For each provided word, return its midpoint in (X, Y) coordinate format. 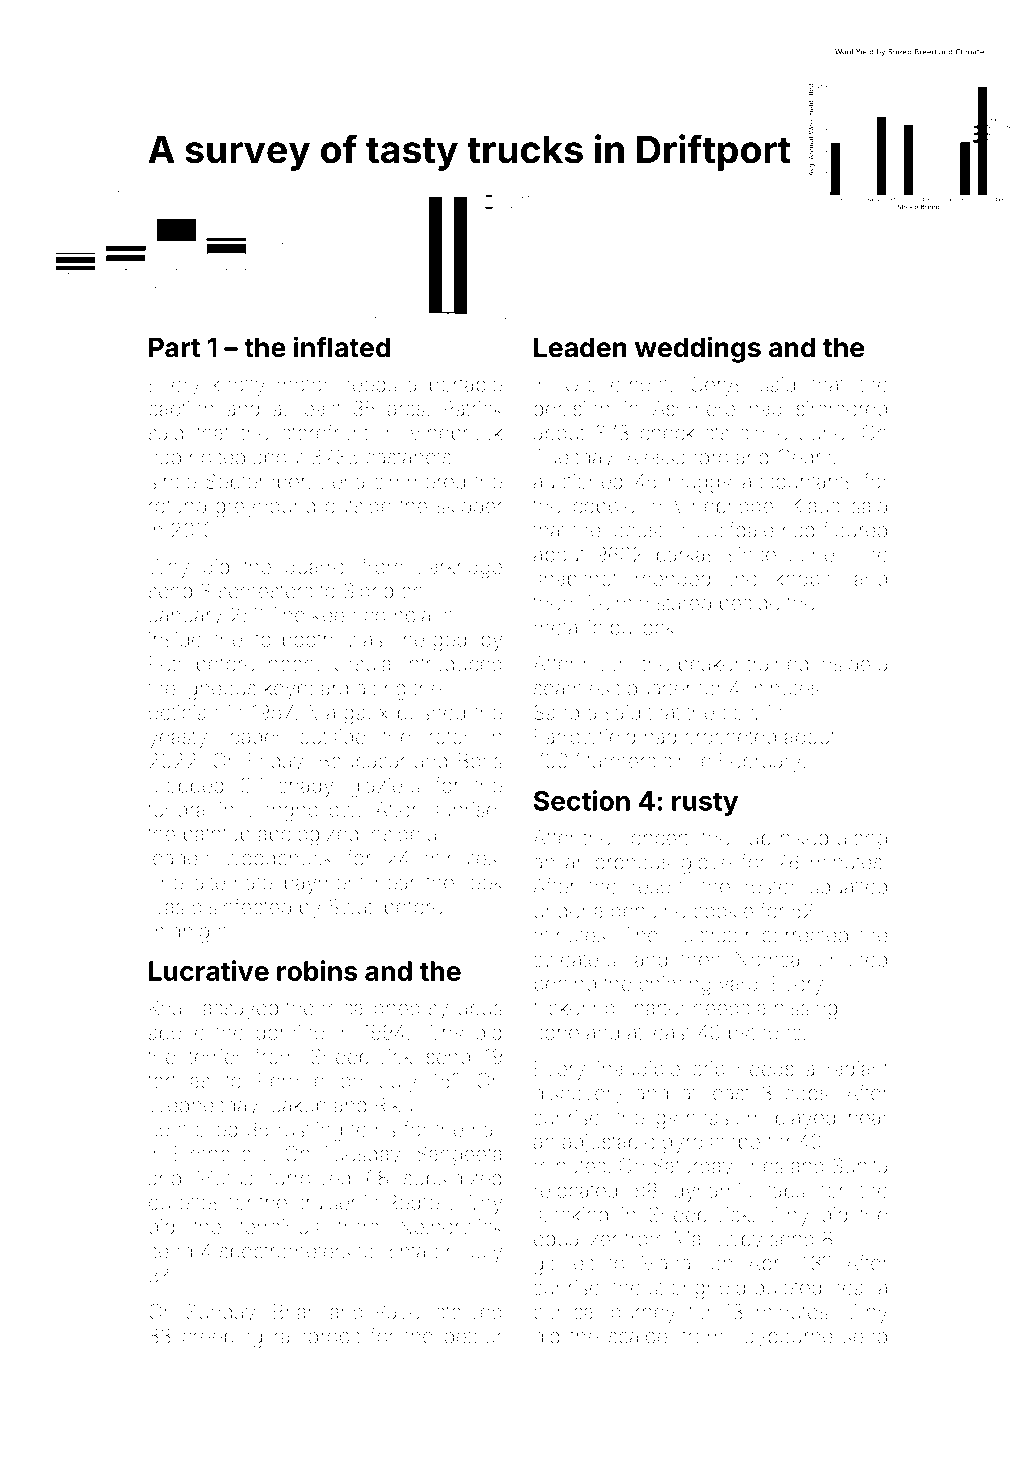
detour (474, 1336)
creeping (222, 1338)
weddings (698, 349)
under (560, 911)
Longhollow (302, 812)
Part (174, 347)
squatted (849, 888)
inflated (342, 347)
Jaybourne (783, 1338)
